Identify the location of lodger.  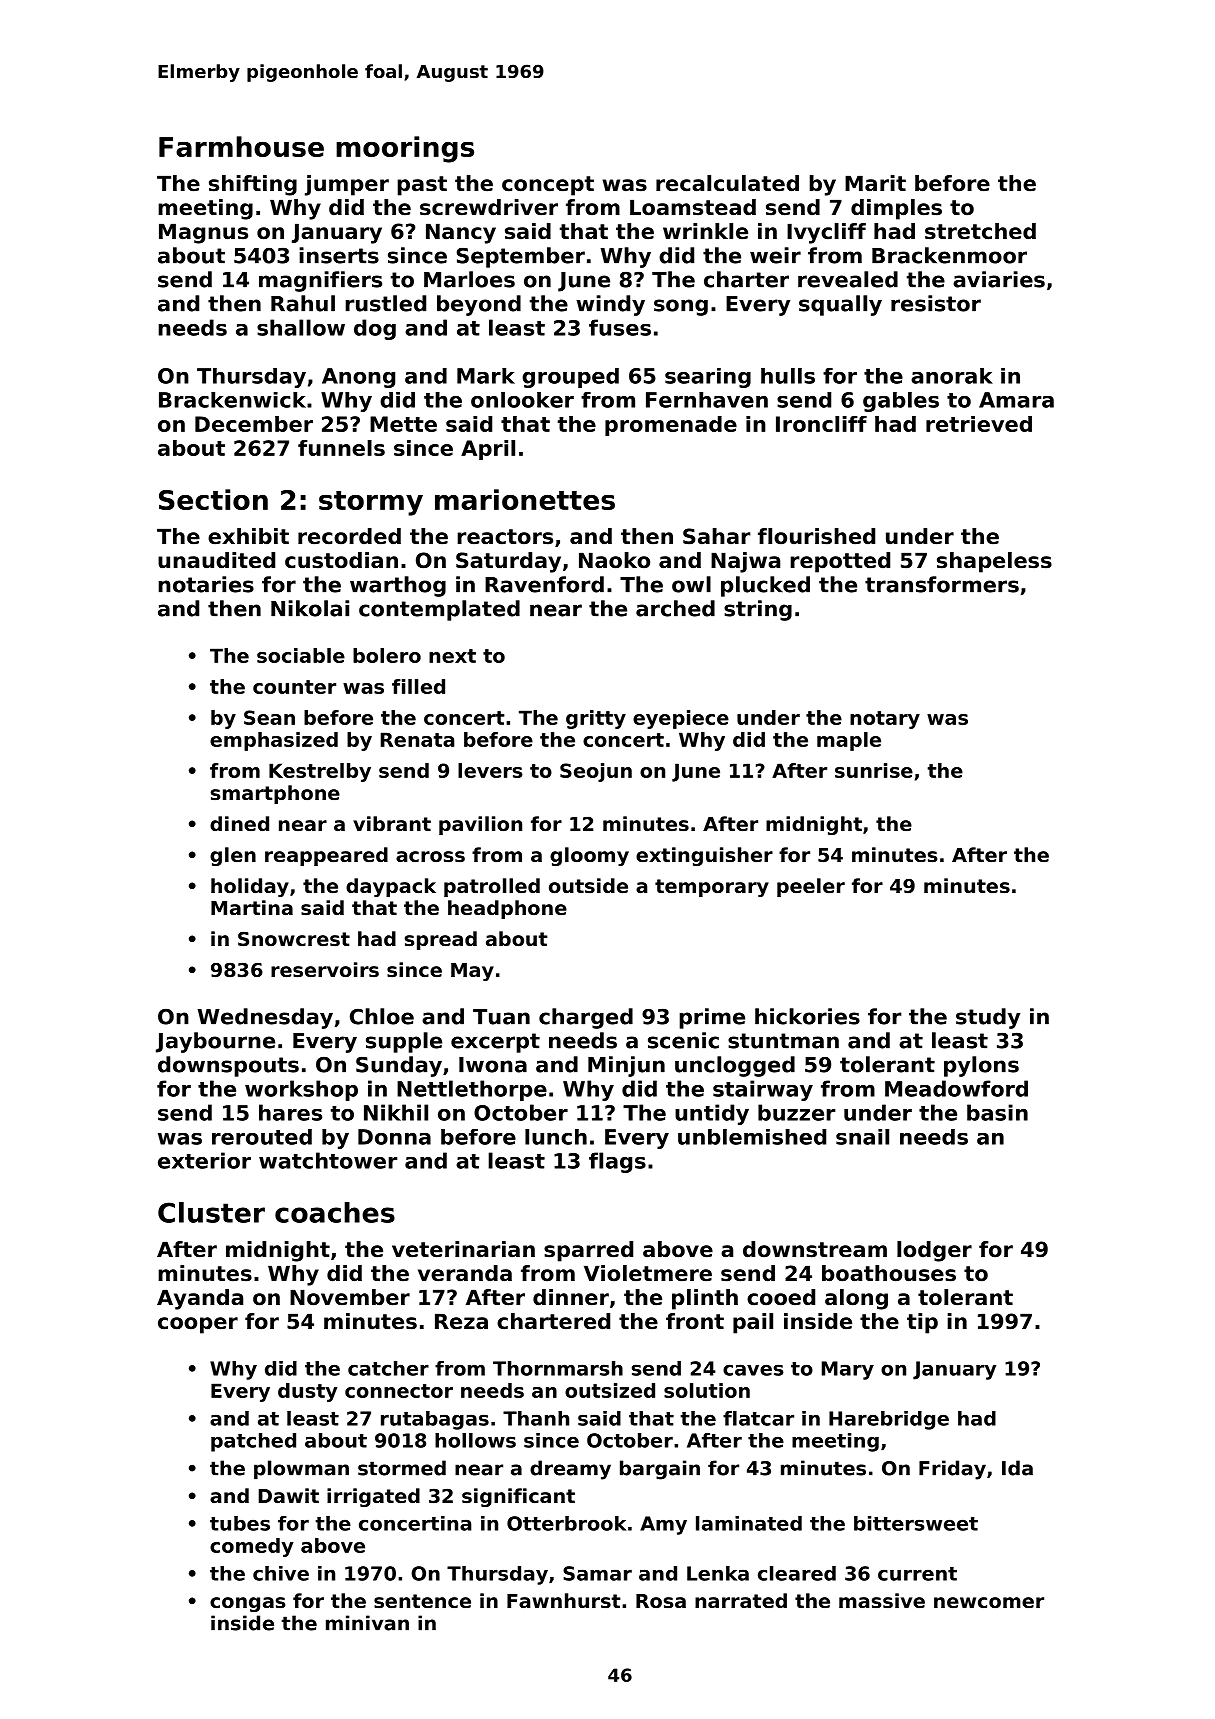
(934, 1251).
